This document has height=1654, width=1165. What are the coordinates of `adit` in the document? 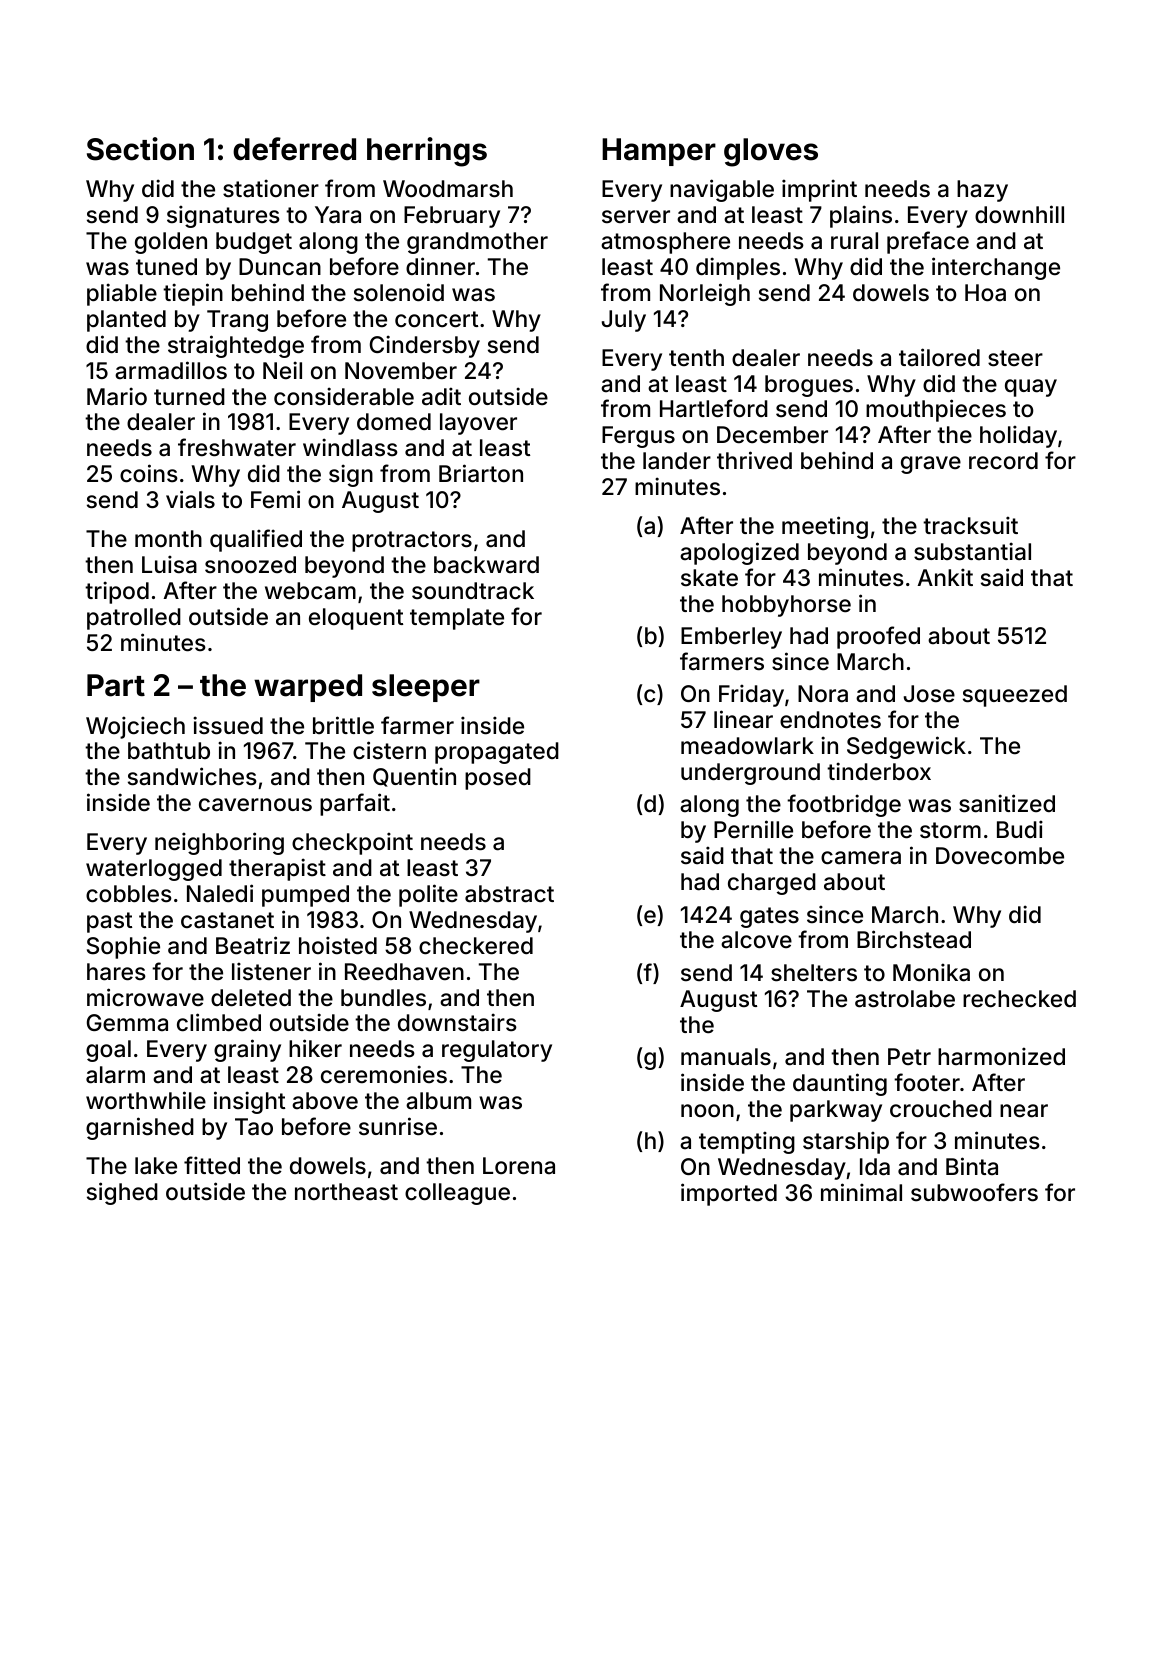 It's located at (441, 396).
